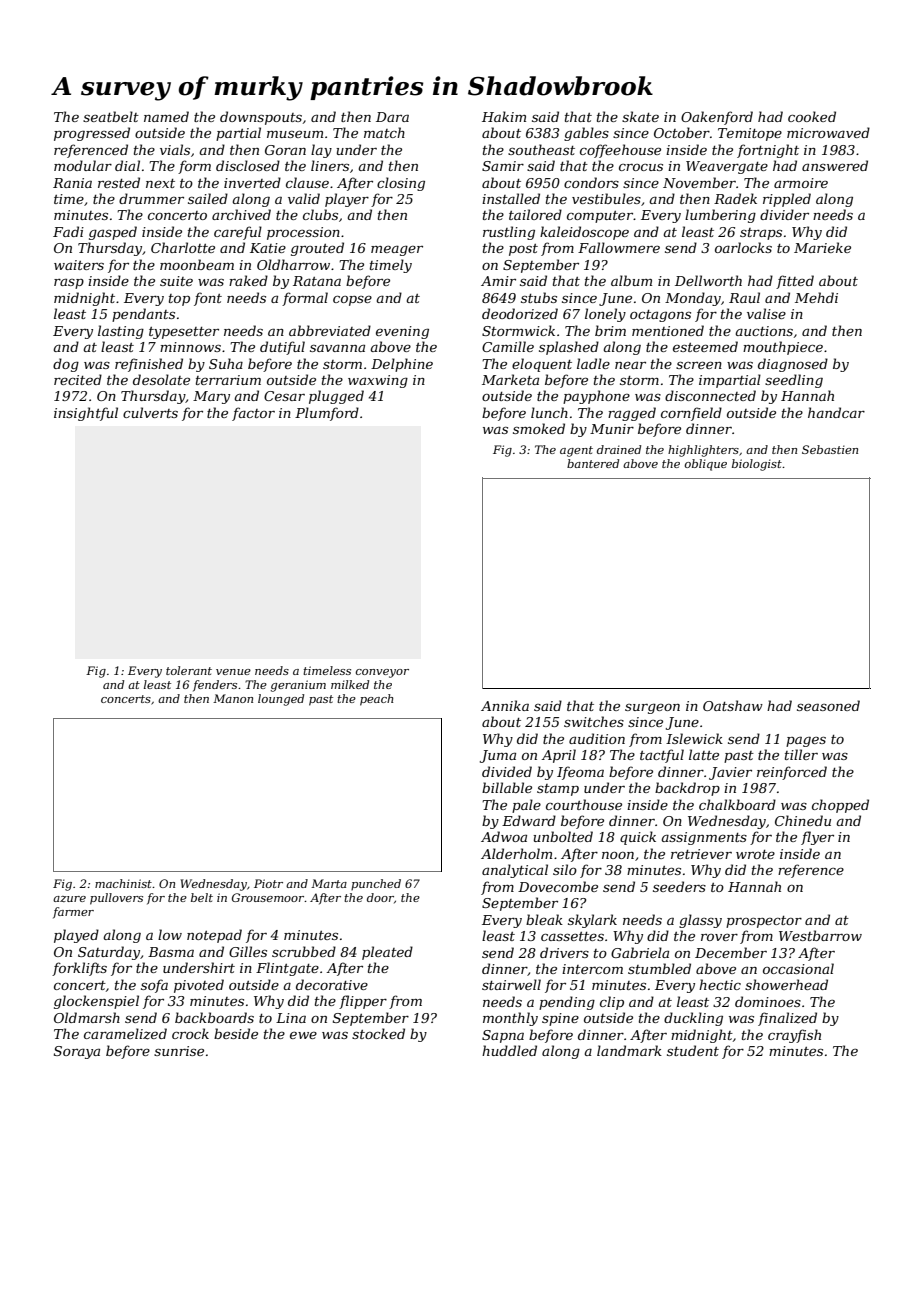 This screenshot has width=924, height=1308. Describe the element at coordinates (629, 1050) in the screenshot. I see `landmark` at that location.
